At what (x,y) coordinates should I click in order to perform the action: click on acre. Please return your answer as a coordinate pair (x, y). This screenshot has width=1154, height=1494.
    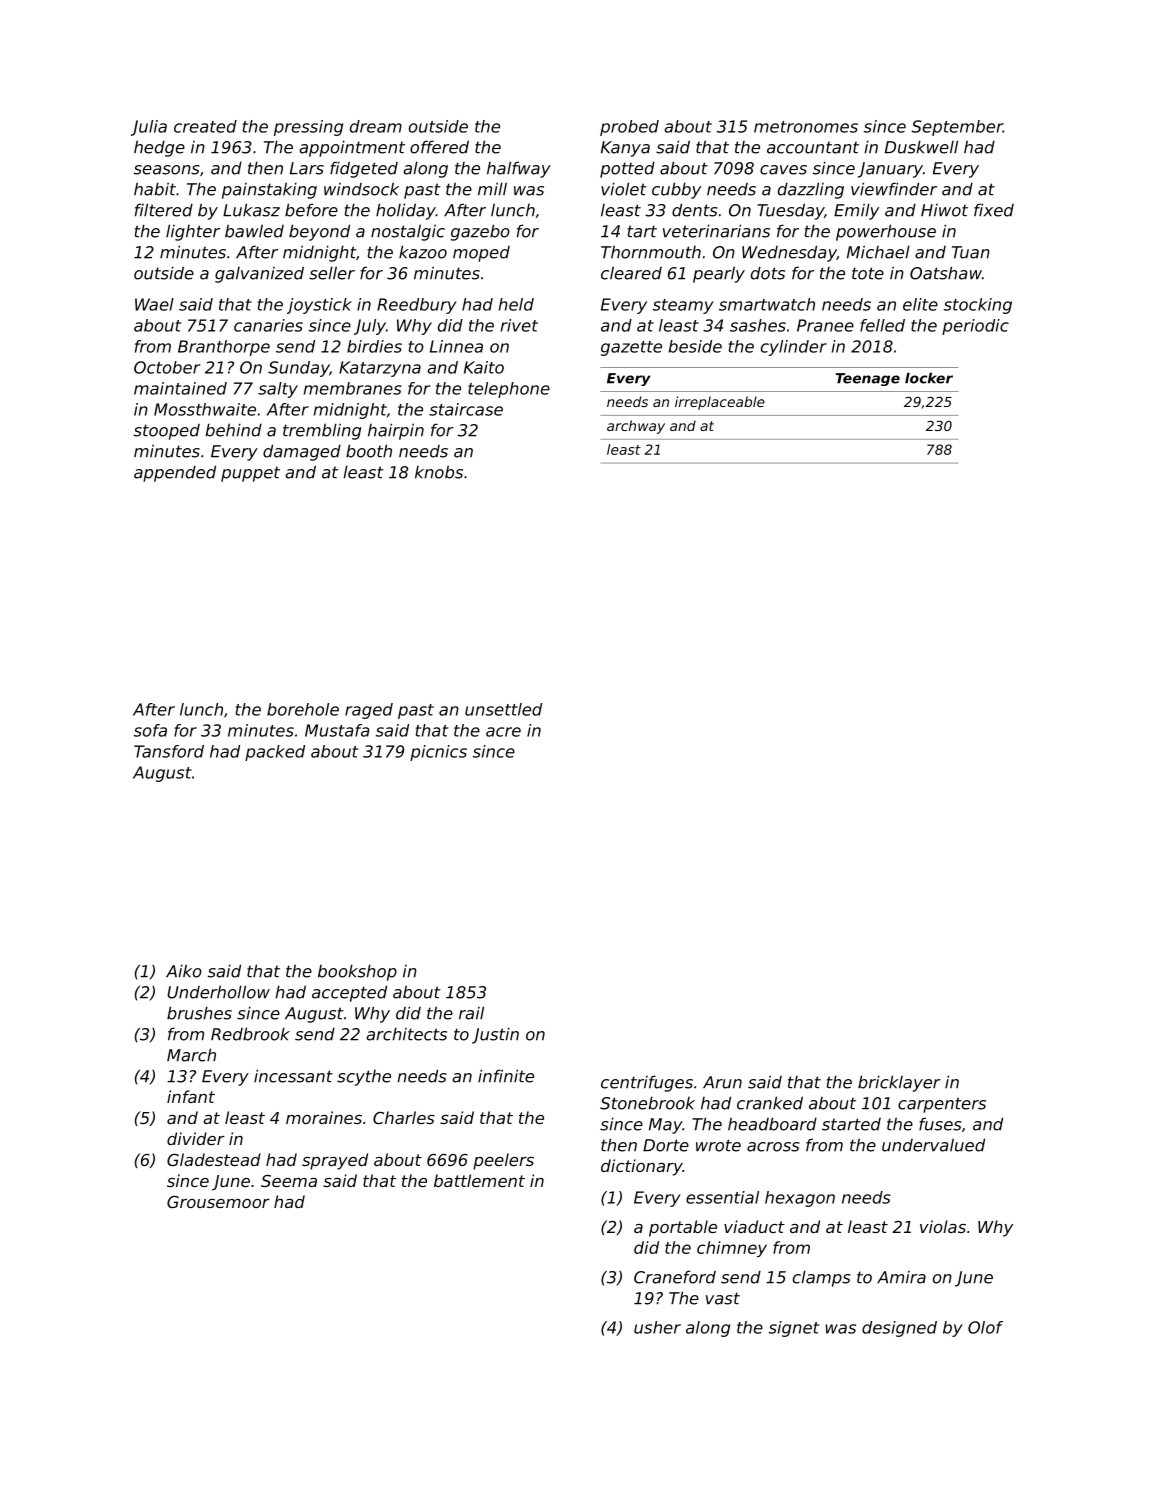
    Looking at the image, I should click on (503, 732).
